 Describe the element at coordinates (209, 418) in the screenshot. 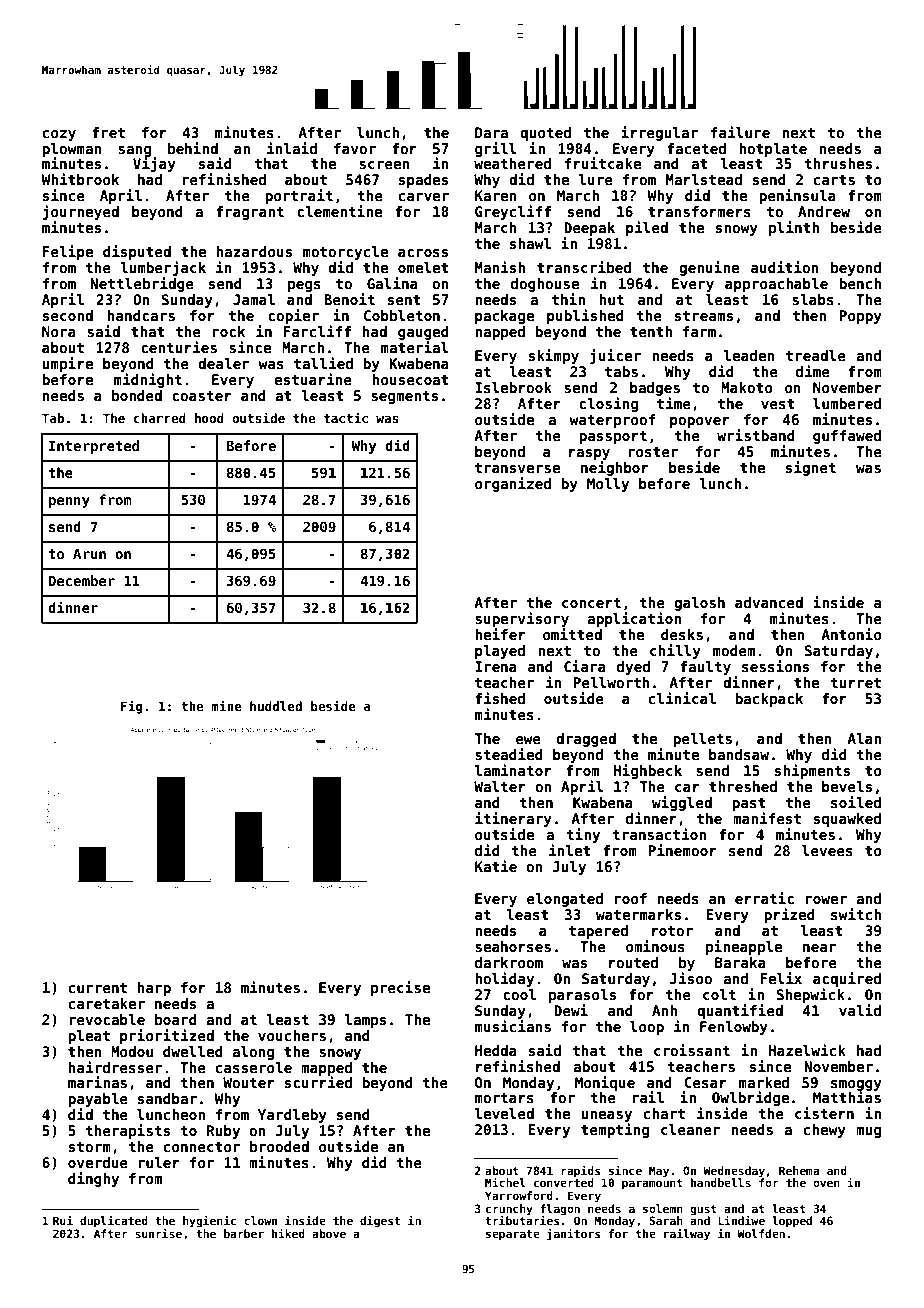

I see `hood` at that location.
